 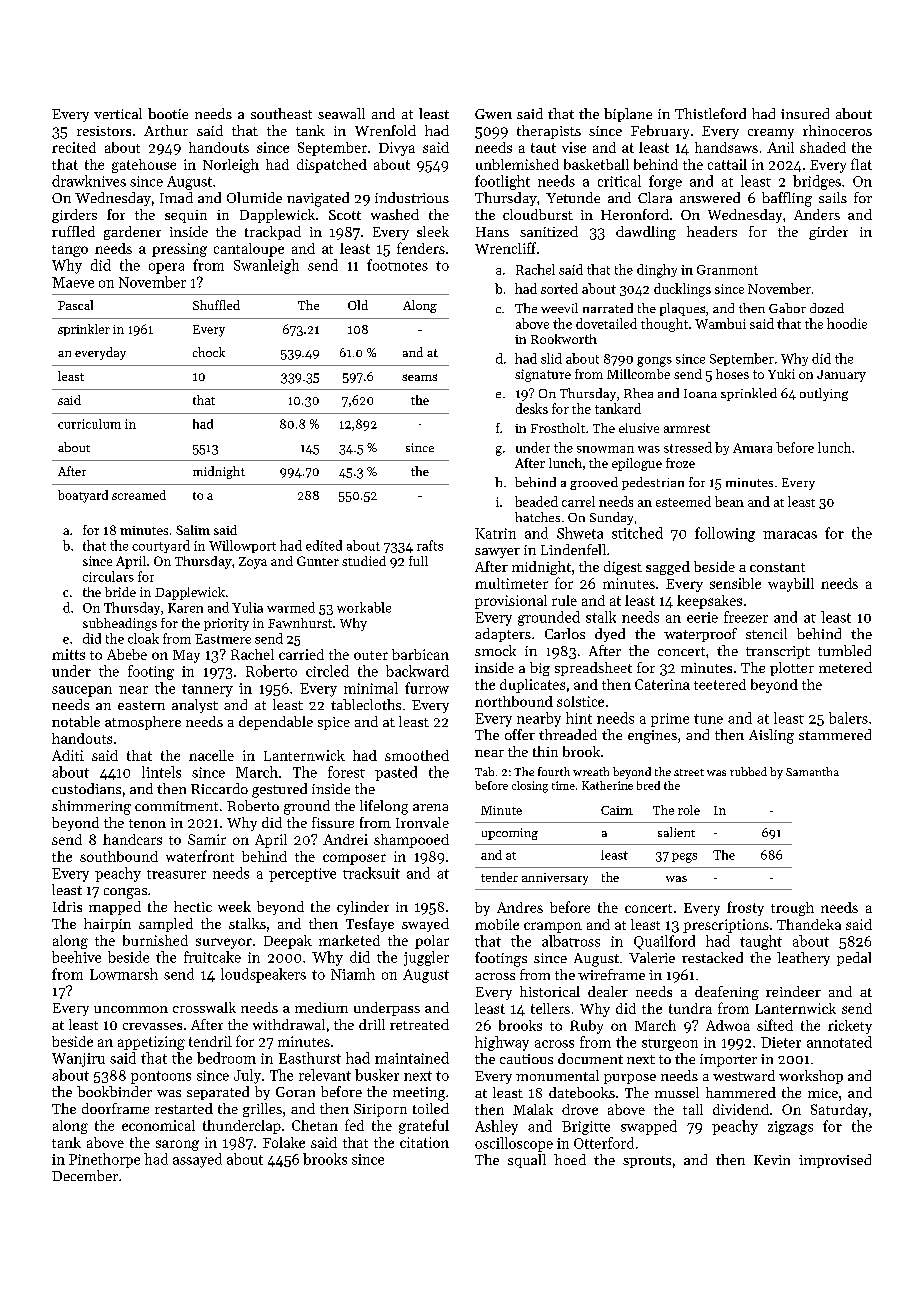 I want to click on sagged, so click(x=668, y=568).
